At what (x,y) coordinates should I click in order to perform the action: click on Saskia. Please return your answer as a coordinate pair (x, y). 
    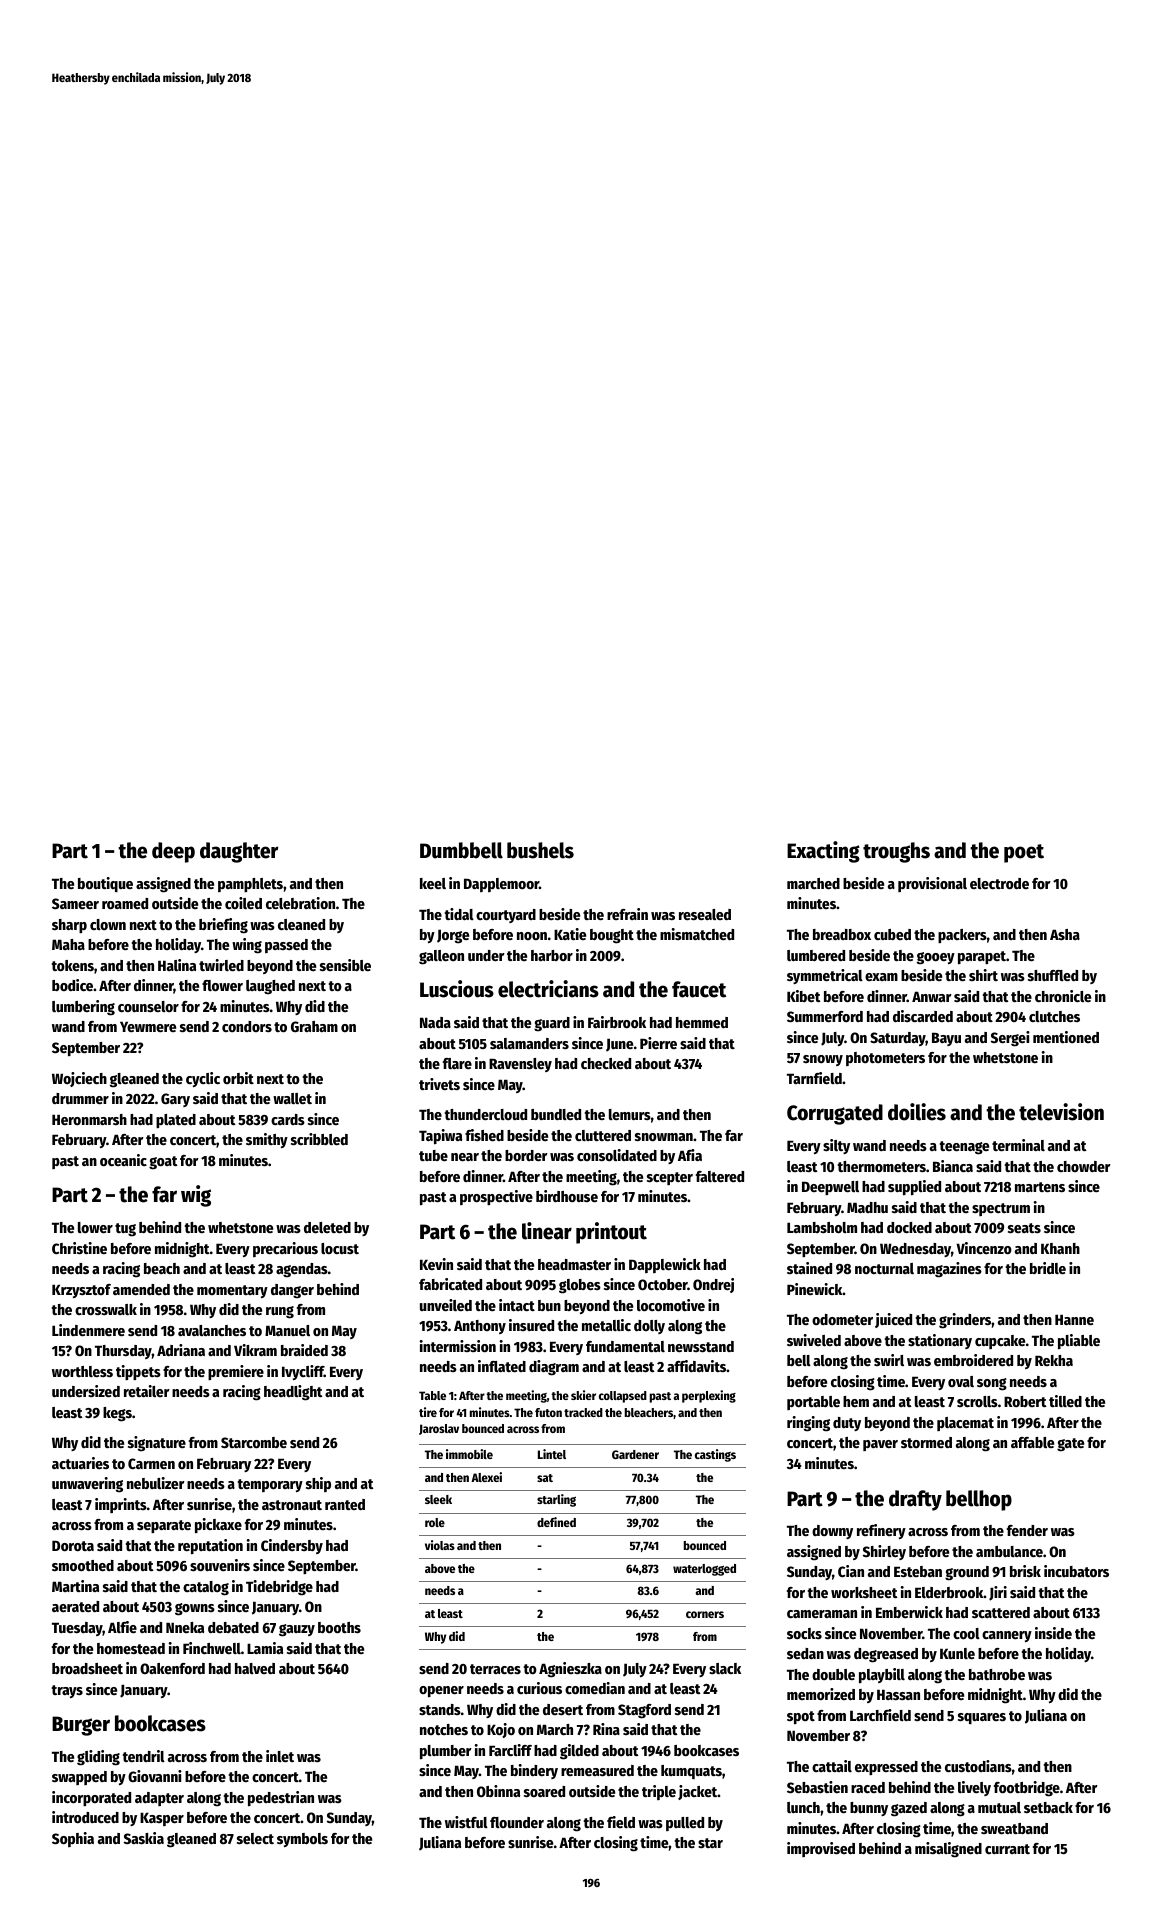
    Looking at the image, I should click on (144, 1838).
